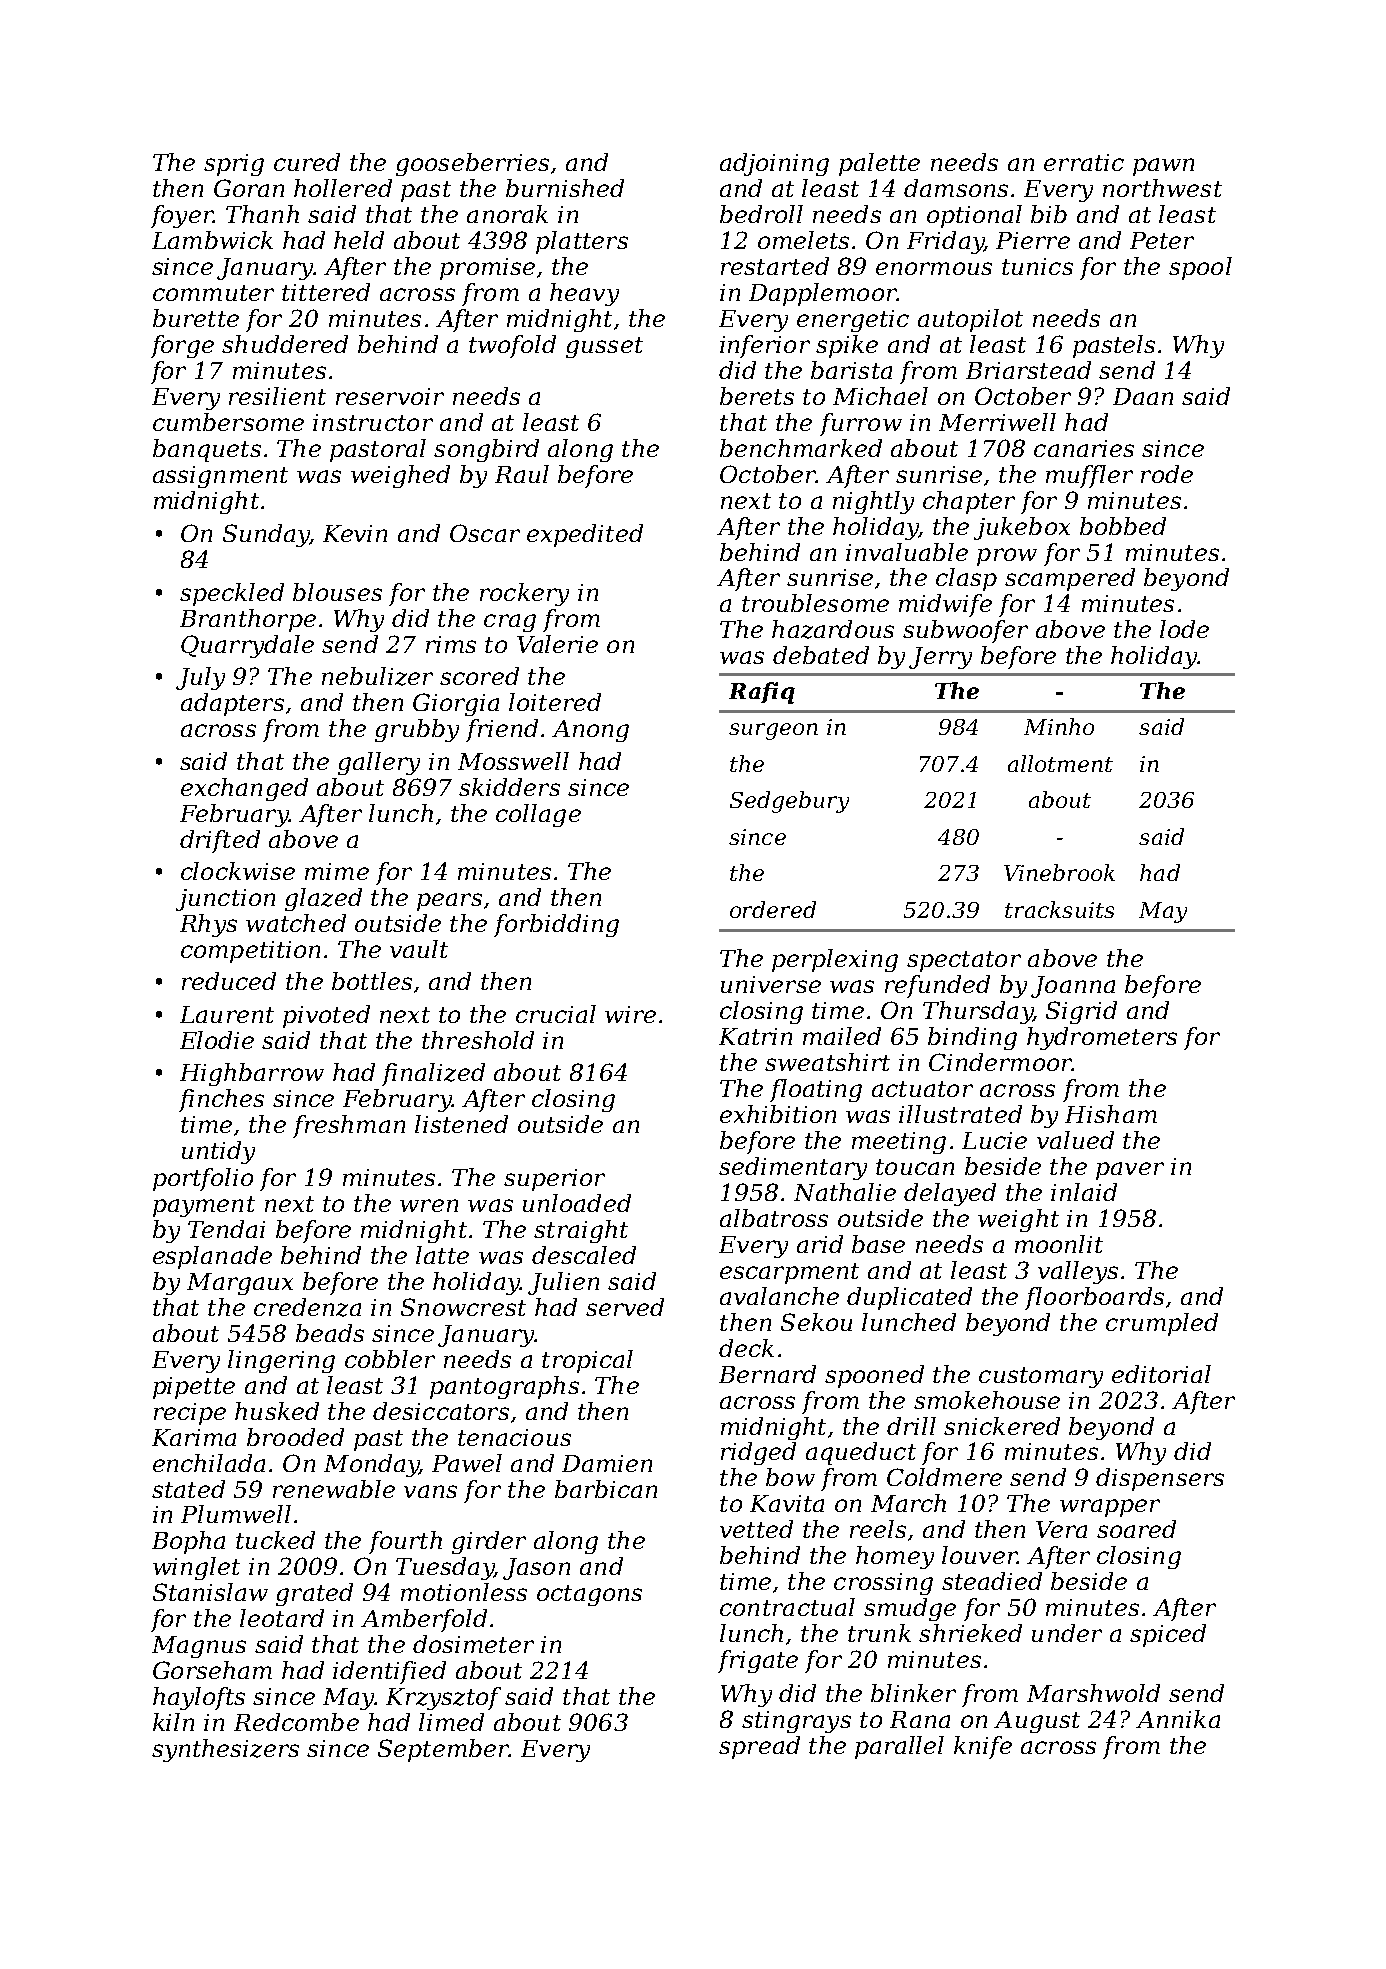 Image resolution: width=1386 pixels, height=1969 pixels. I want to click on August, so click(1037, 1722).
